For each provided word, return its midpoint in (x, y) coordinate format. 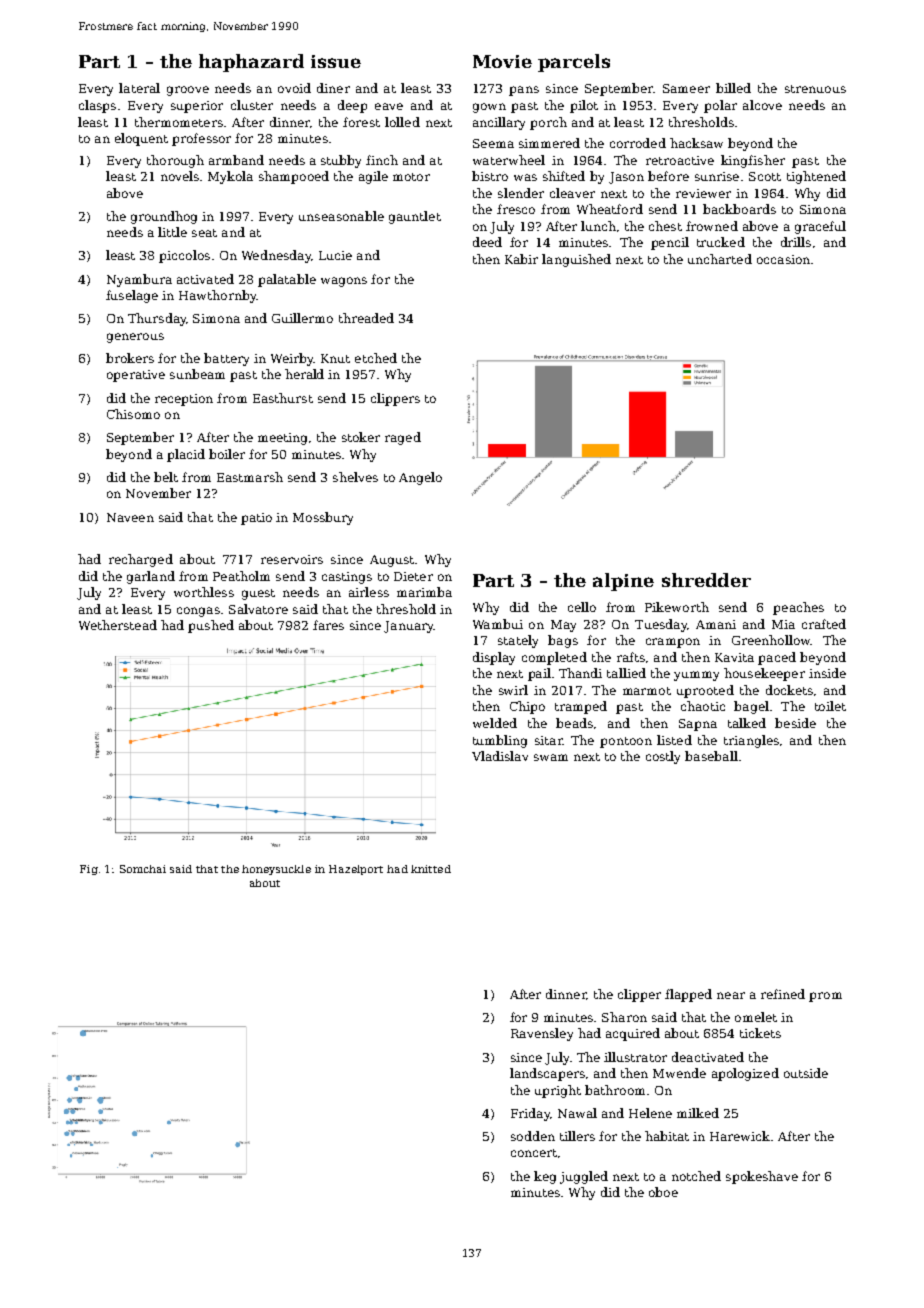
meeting (282, 439)
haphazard (251, 63)
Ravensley (542, 1034)
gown (489, 108)
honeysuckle (276, 870)
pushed (211, 626)
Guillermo (302, 318)
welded (495, 723)
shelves (355, 477)
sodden (533, 1136)
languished (576, 260)
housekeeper (764, 674)
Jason (626, 178)
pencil (670, 243)
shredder (706, 580)
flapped (688, 995)
